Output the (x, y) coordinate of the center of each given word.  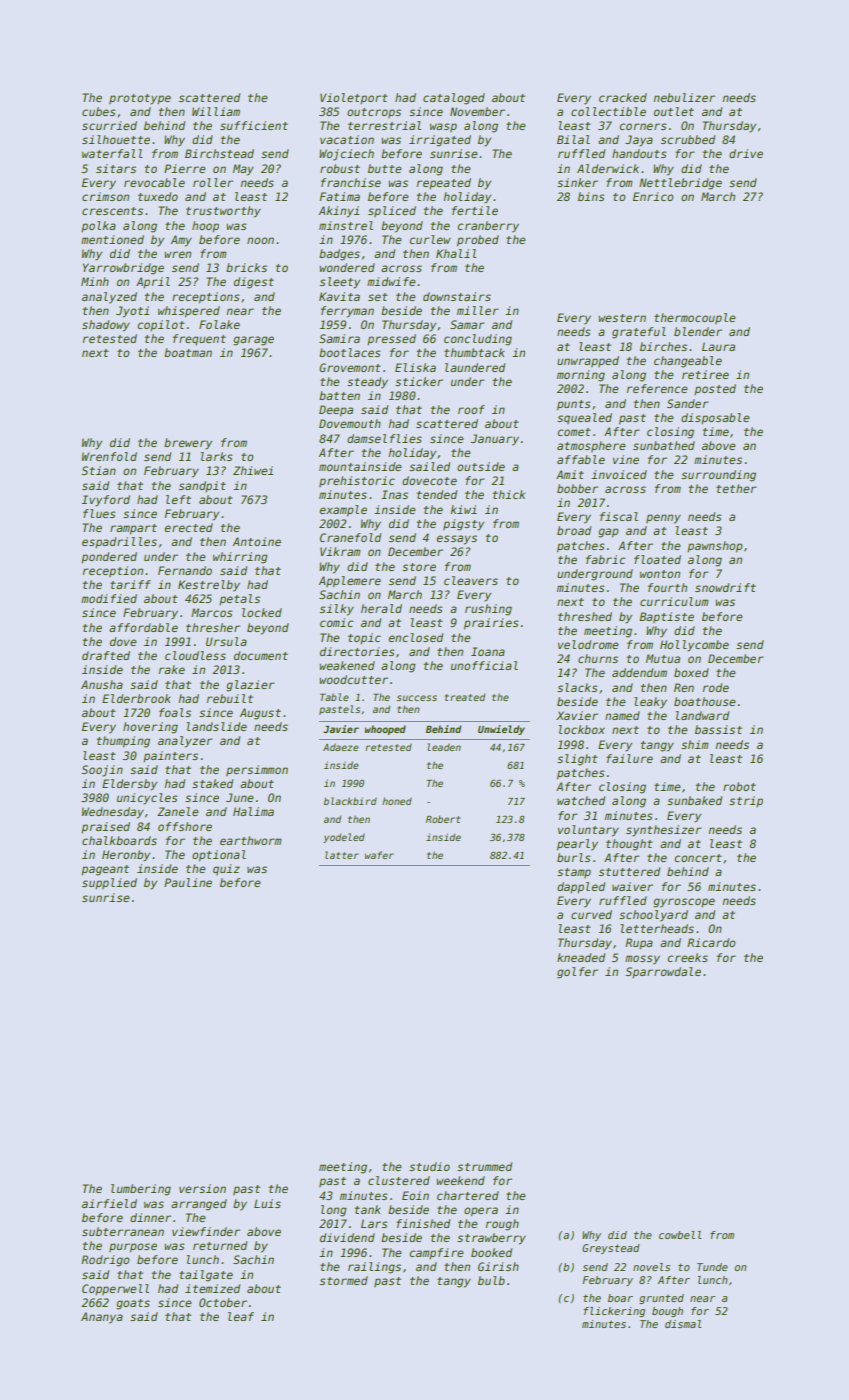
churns (598, 658)
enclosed (415, 637)
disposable (715, 418)
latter (342, 855)
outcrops (374, 113)
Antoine (257, 541)
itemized (212, 1288)
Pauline (188, 882)
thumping (123, 742)
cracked (623, 97)
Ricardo (711, 942)
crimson (105, 196)
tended (437, 494)
